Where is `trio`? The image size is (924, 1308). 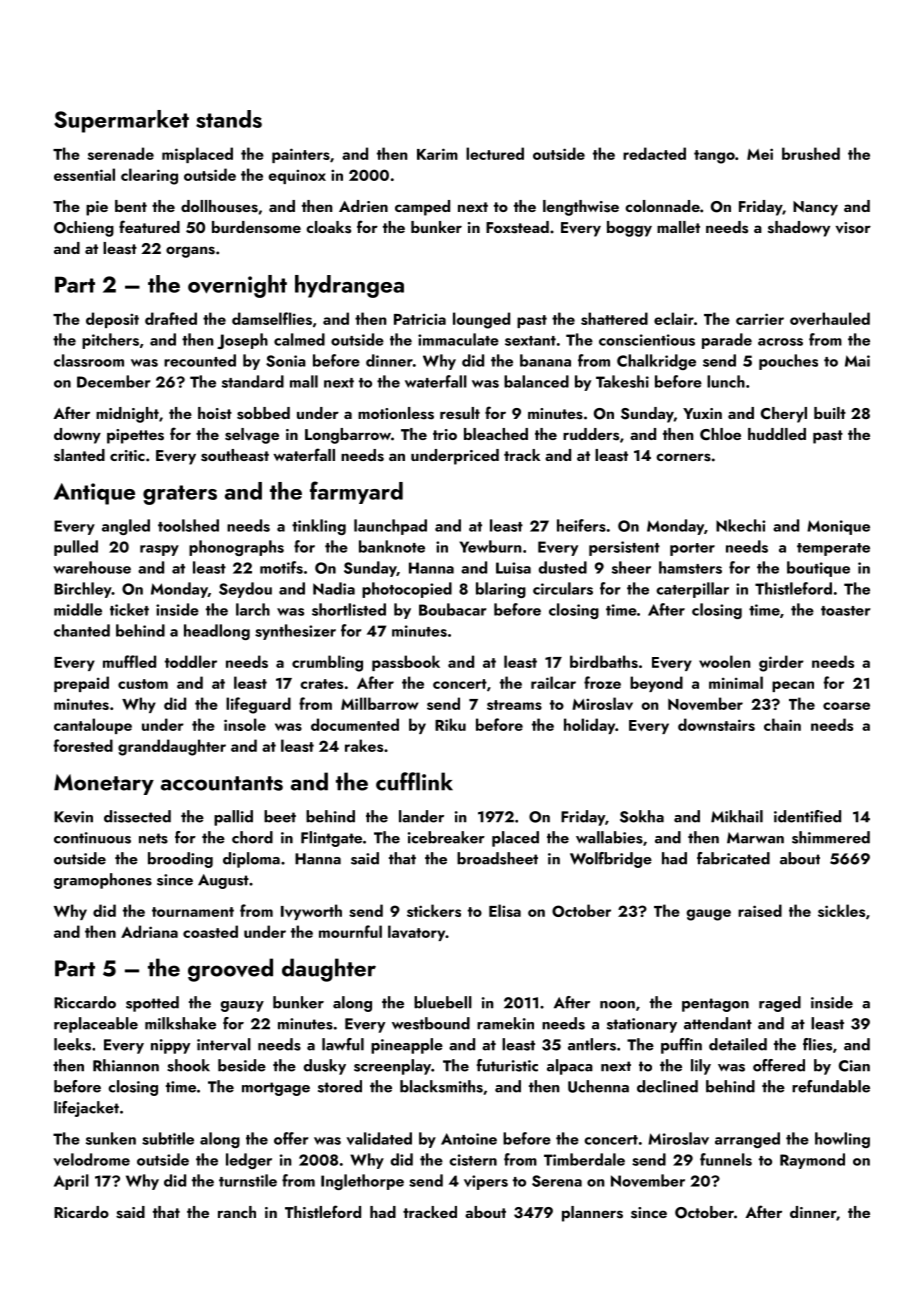
trio is located at coordinates (445, 434).
